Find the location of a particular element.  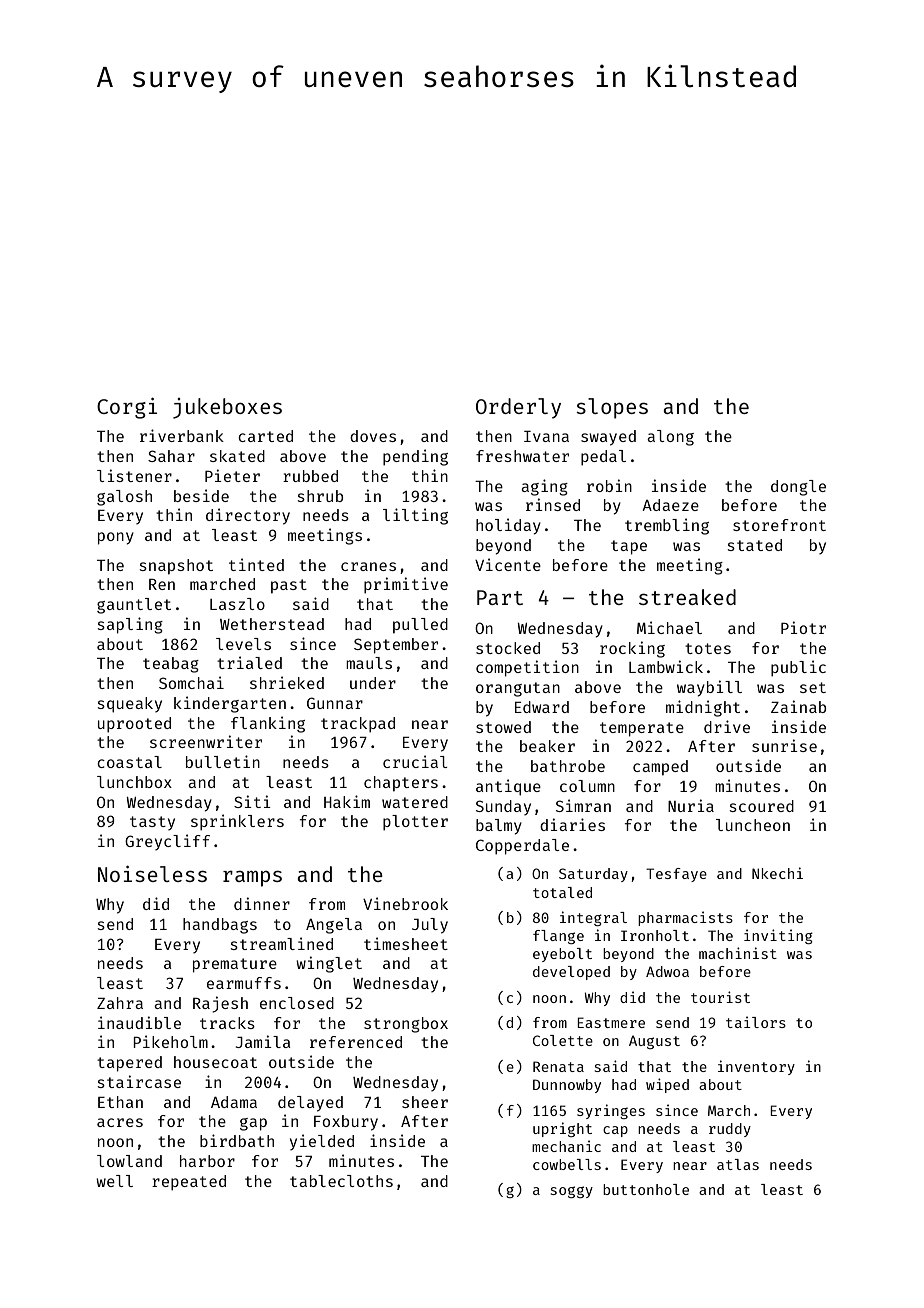

well is located at coordinates (114, 1181).
